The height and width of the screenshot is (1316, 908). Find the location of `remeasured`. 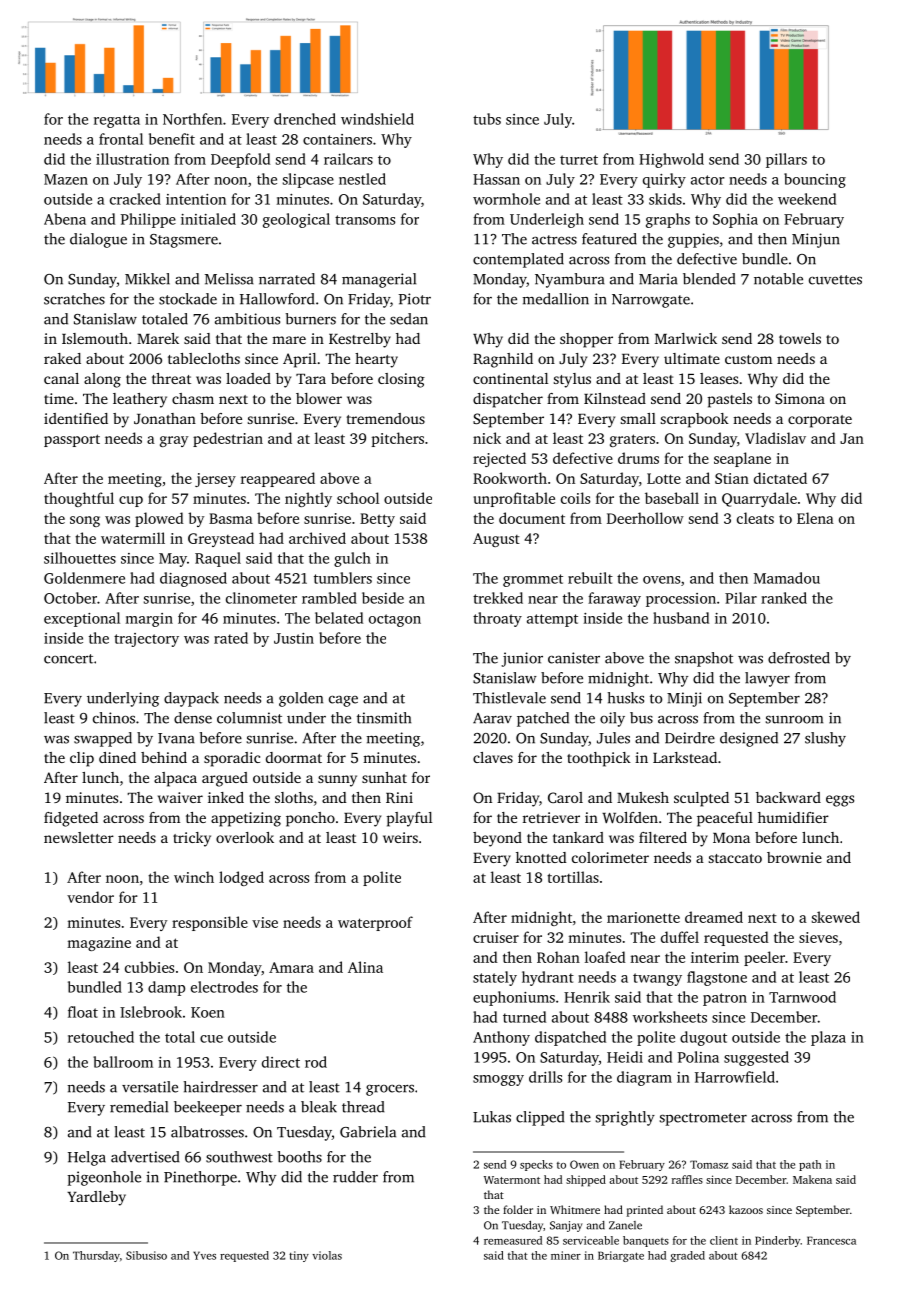

remeasured is located at coordinates (513, 1240).
